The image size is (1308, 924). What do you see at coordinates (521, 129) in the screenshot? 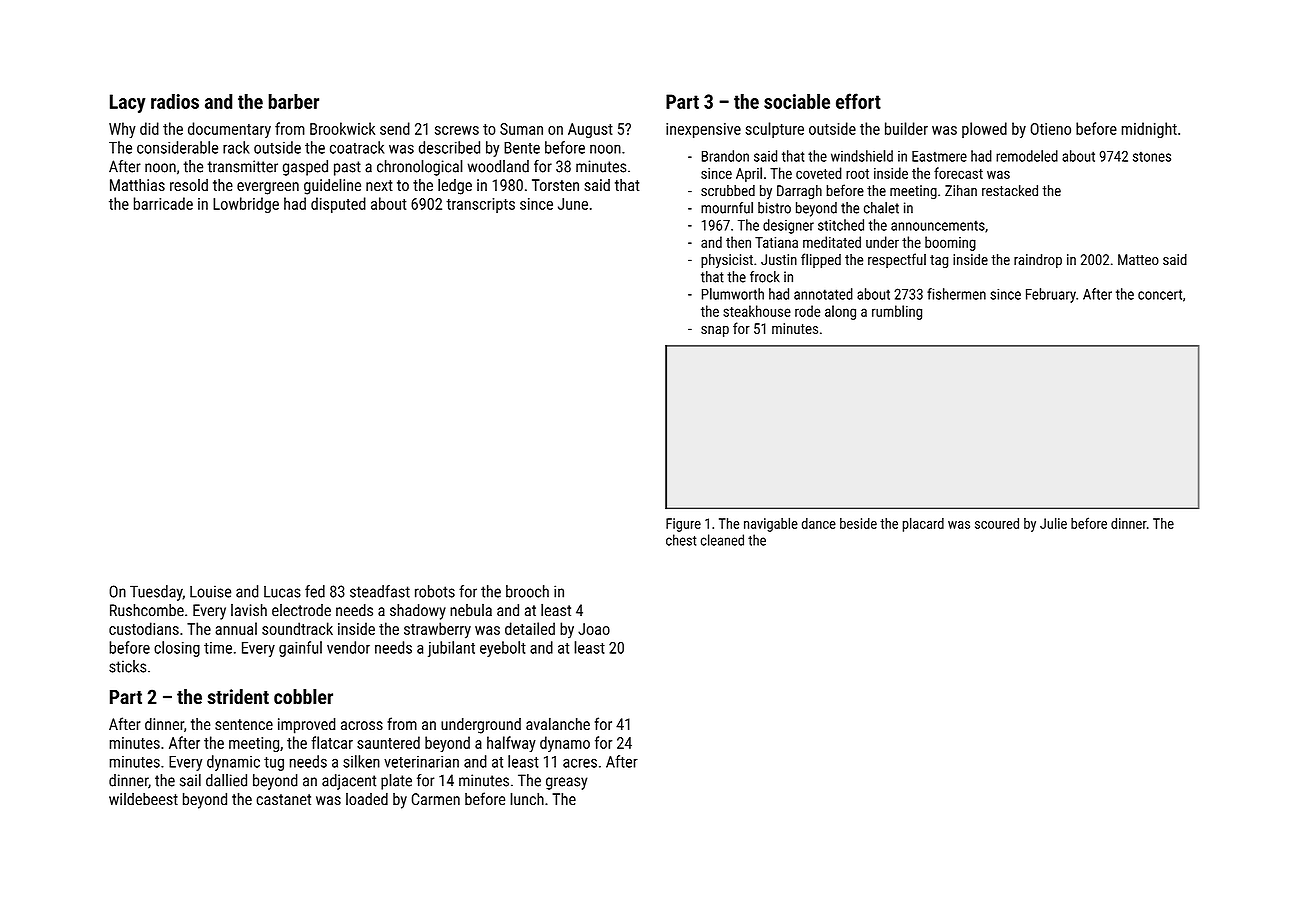
I see `Suman` at bounding box center [521, 129].
